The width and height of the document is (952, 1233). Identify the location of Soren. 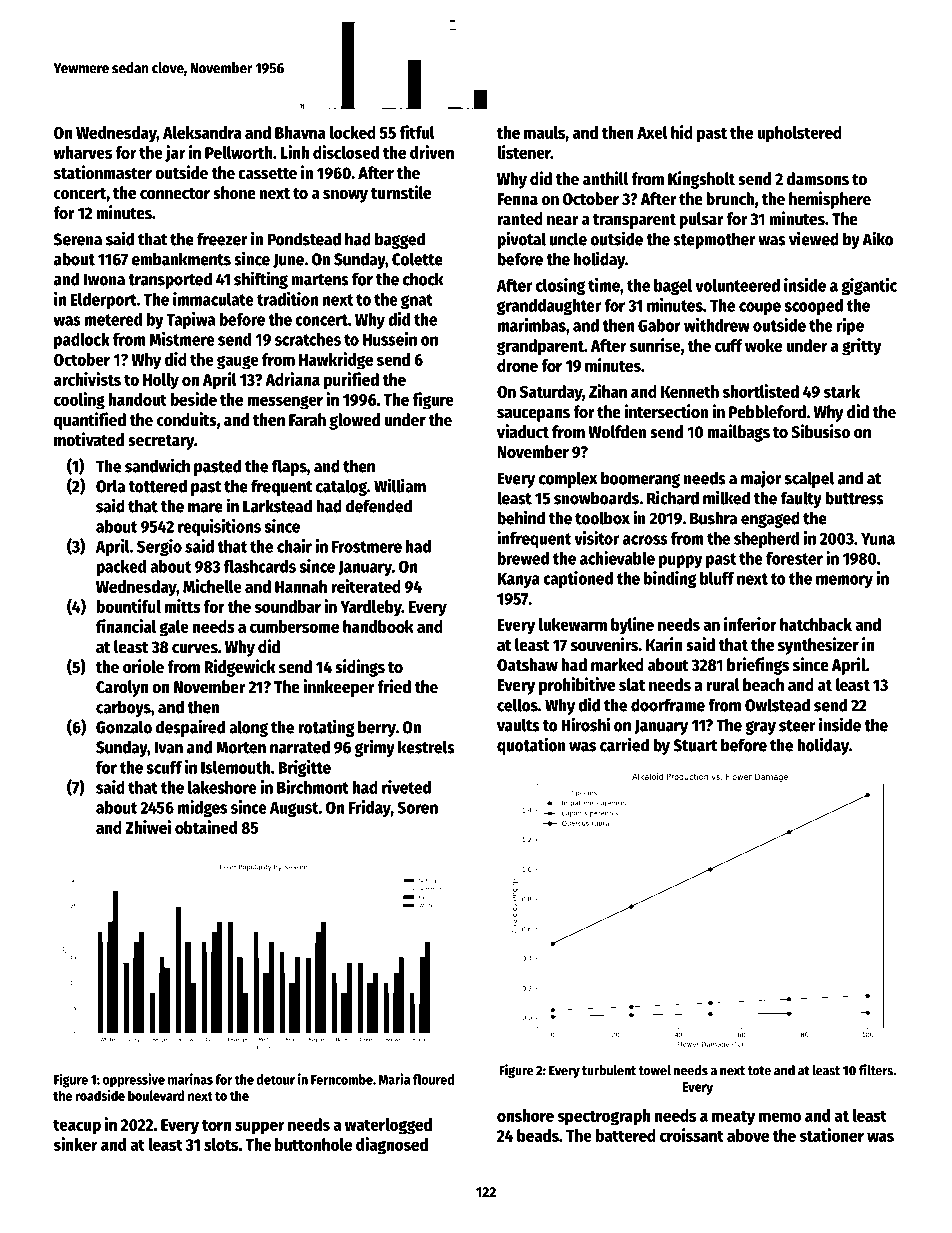
(417, 807).
